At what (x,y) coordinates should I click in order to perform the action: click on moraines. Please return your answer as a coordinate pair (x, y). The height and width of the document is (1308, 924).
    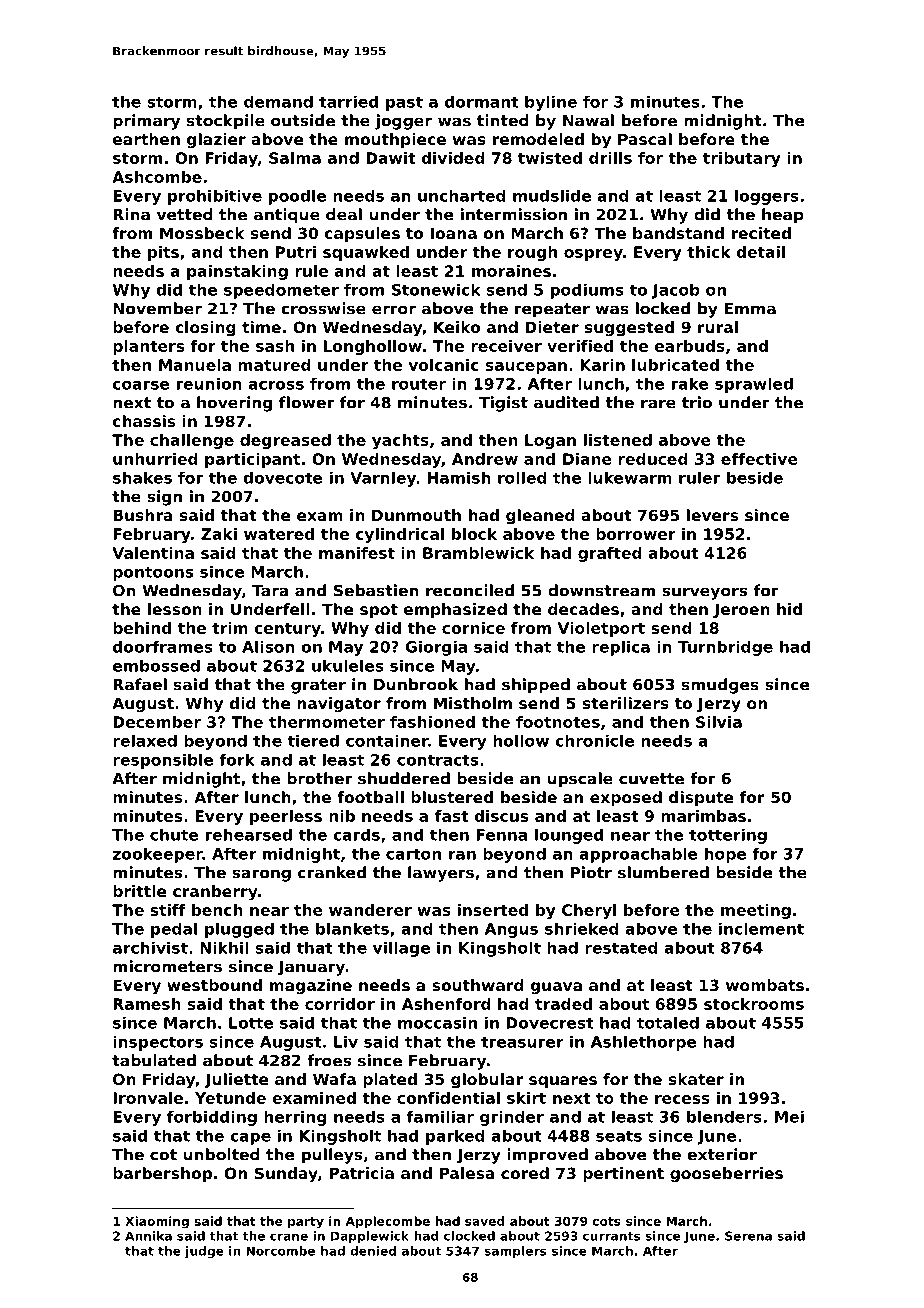
    Looking at the image, I should click on (511, 271).
